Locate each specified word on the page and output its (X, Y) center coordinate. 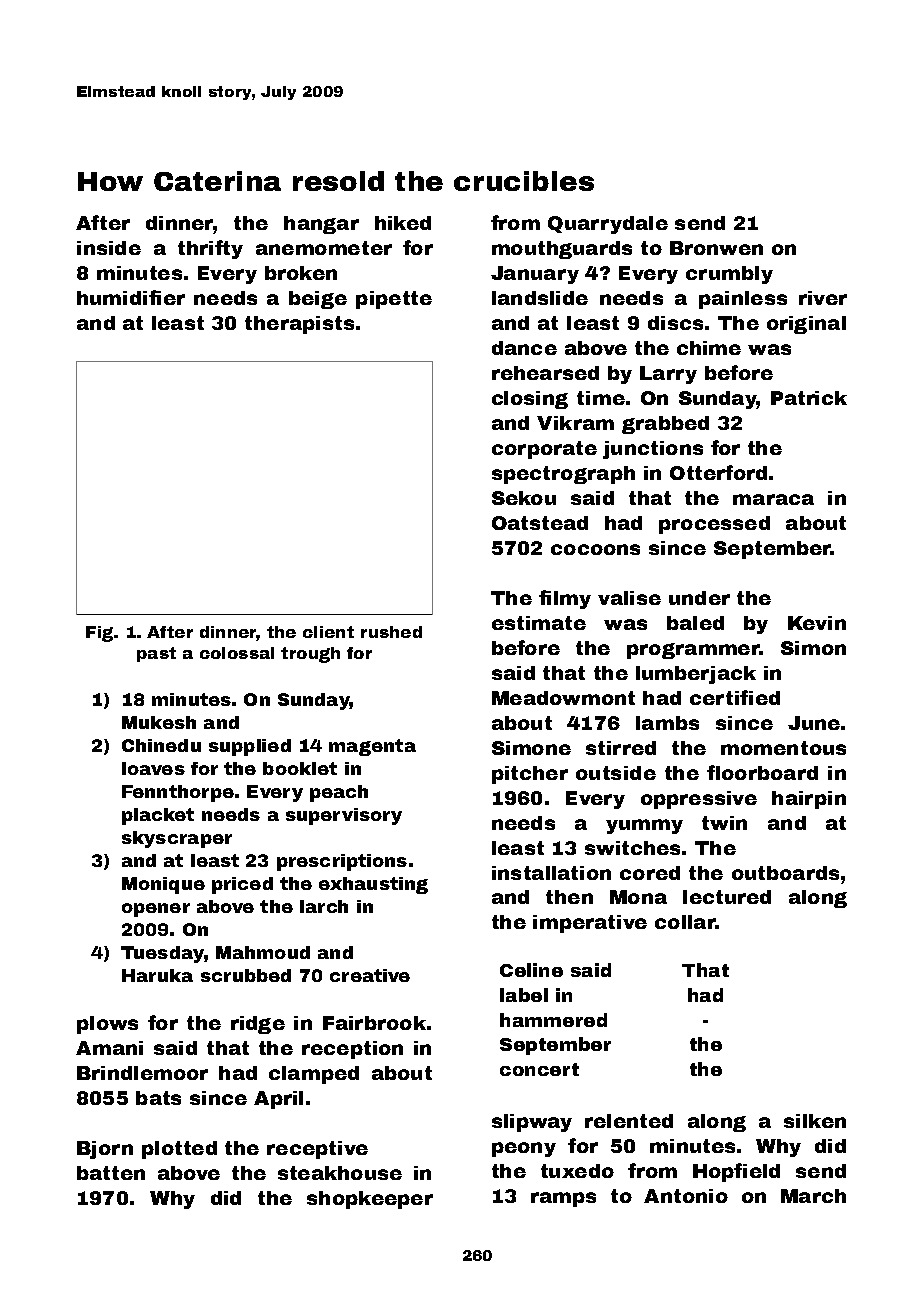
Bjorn (105, 1150)
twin (724, 823)
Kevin (817, 623)
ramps (563, 1199)
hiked (403, 223)
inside (109, 248)
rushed (391, 632)
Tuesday (162, 954)
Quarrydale (608, 225)
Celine (531, 970)
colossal (237, 653)
